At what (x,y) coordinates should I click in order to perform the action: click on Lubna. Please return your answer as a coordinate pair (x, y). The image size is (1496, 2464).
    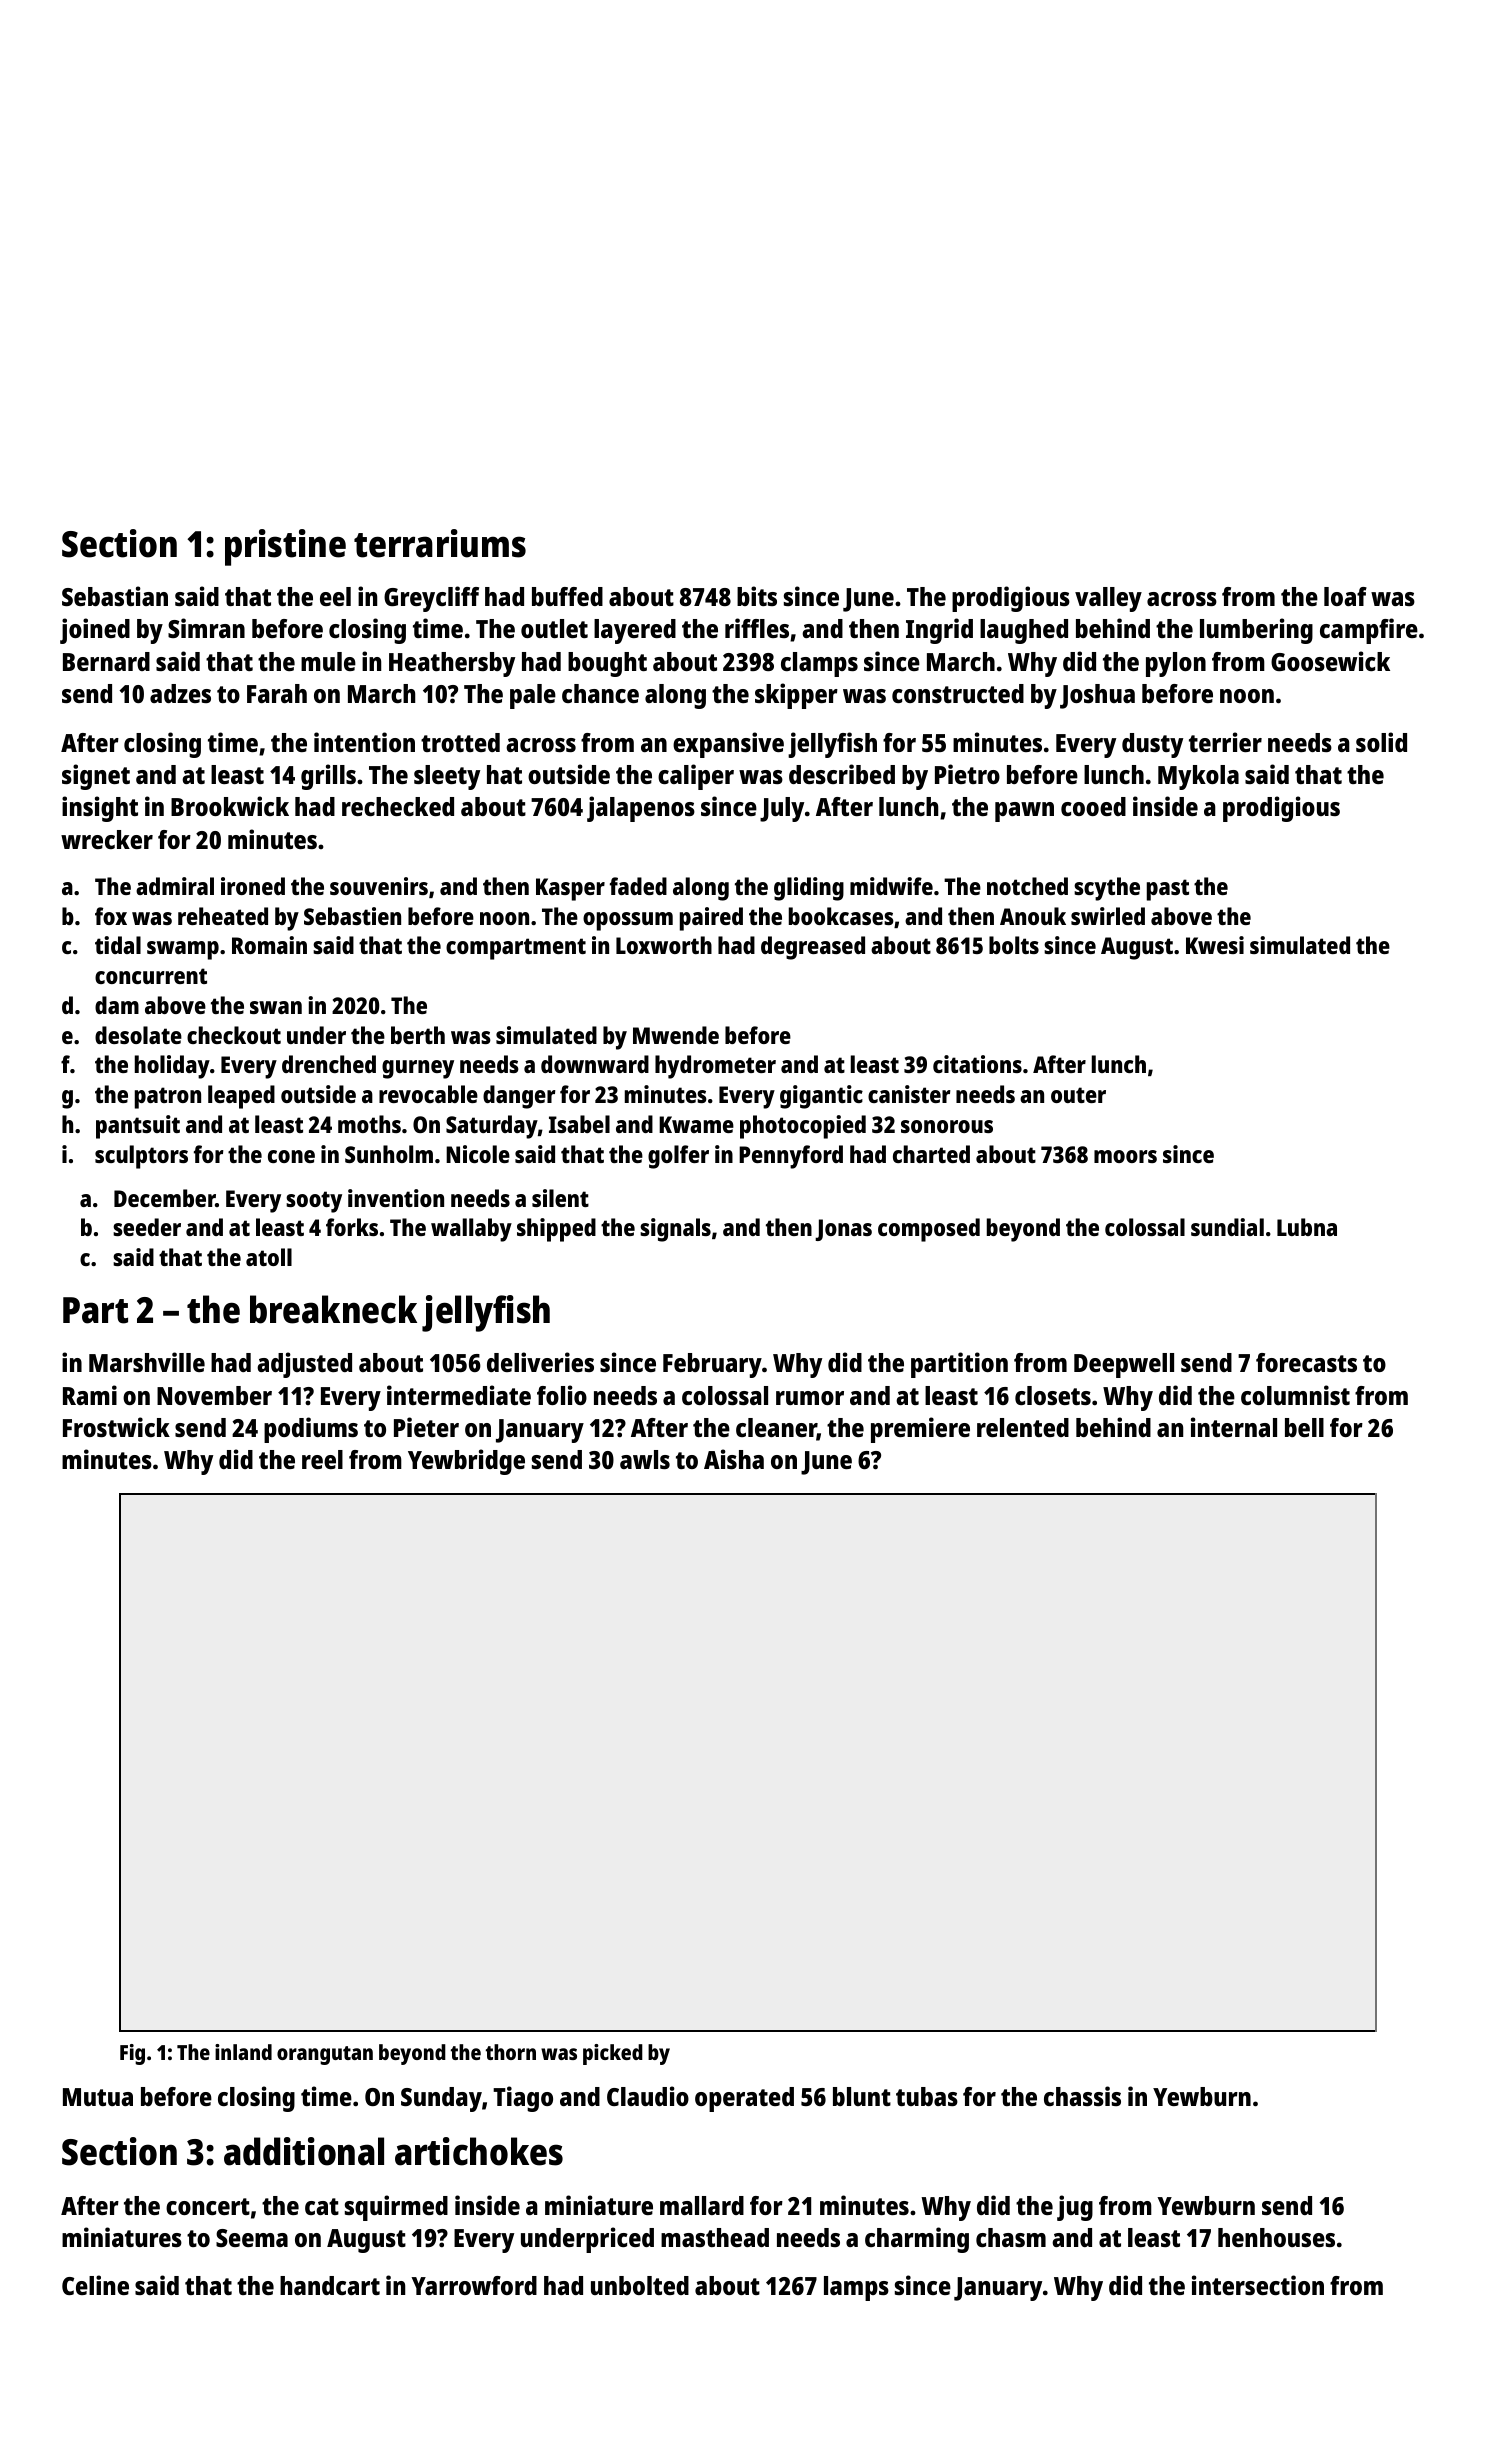
    Looking at the image, I should click on (1307, 1227).
